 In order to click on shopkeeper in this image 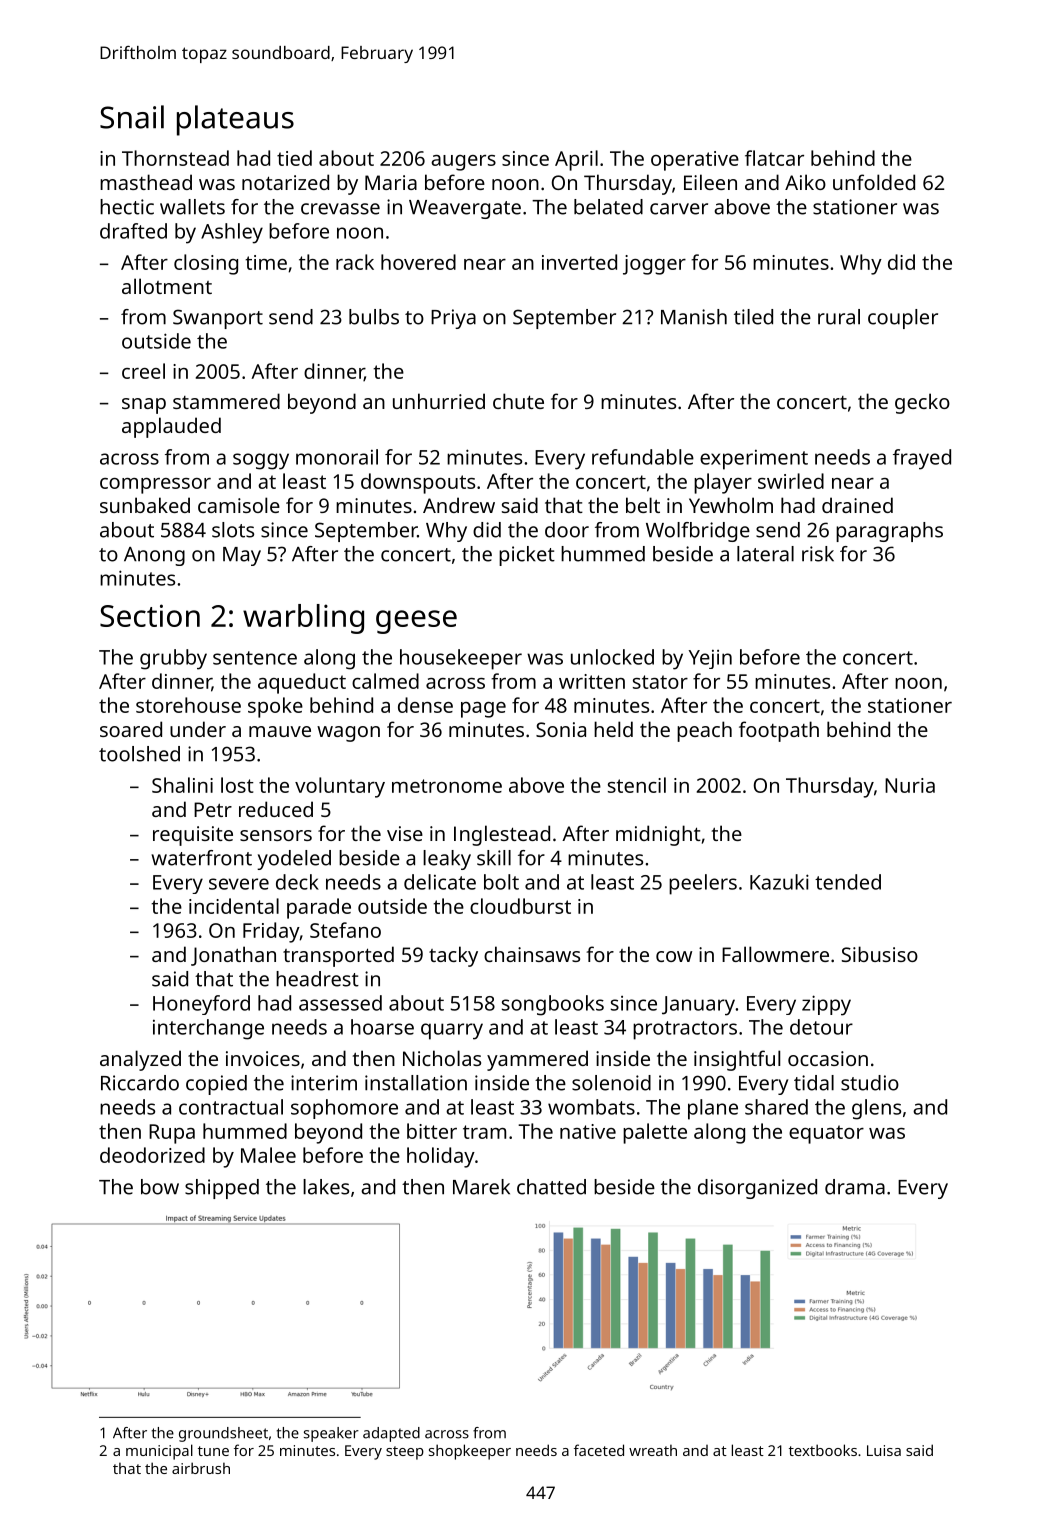, I will do `click(470, 1452)`.
